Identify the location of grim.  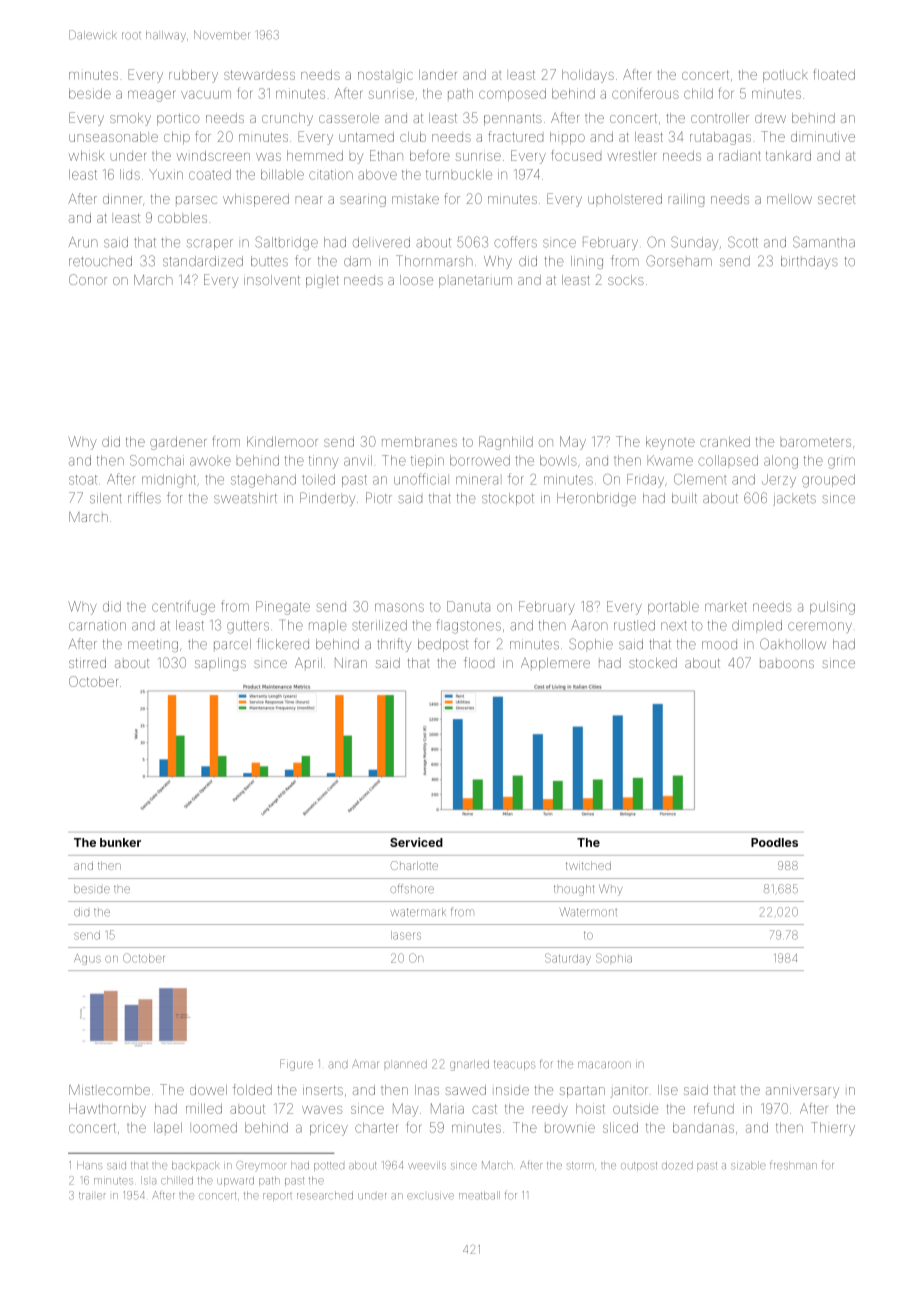
(841, 463).
